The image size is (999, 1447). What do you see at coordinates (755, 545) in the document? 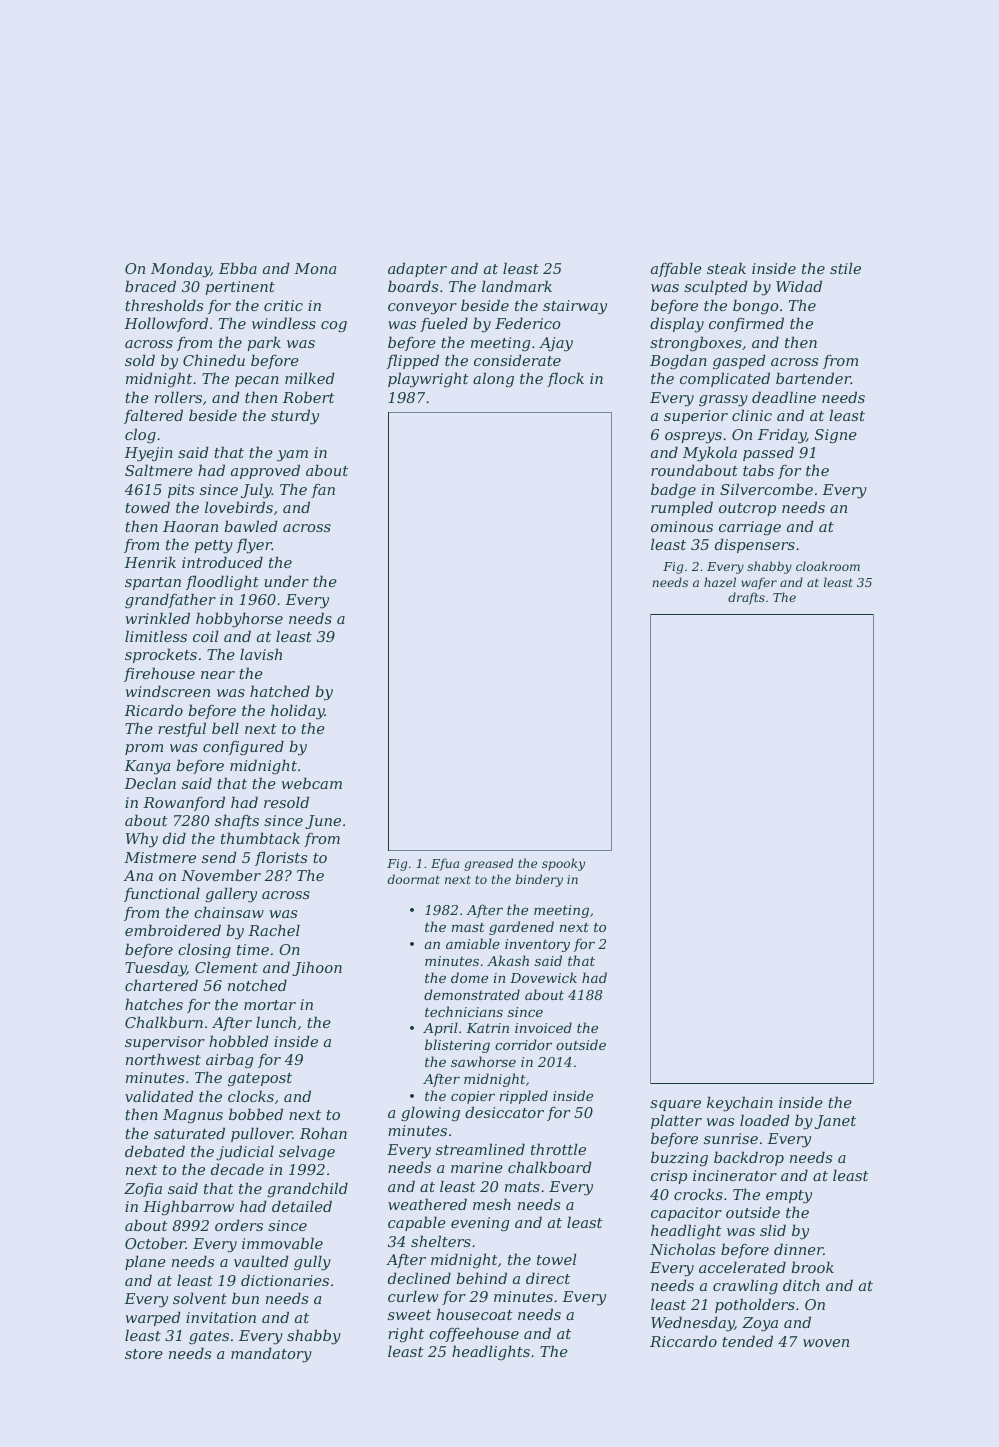
I see `dispensers` at bounding box center [755, 545].
